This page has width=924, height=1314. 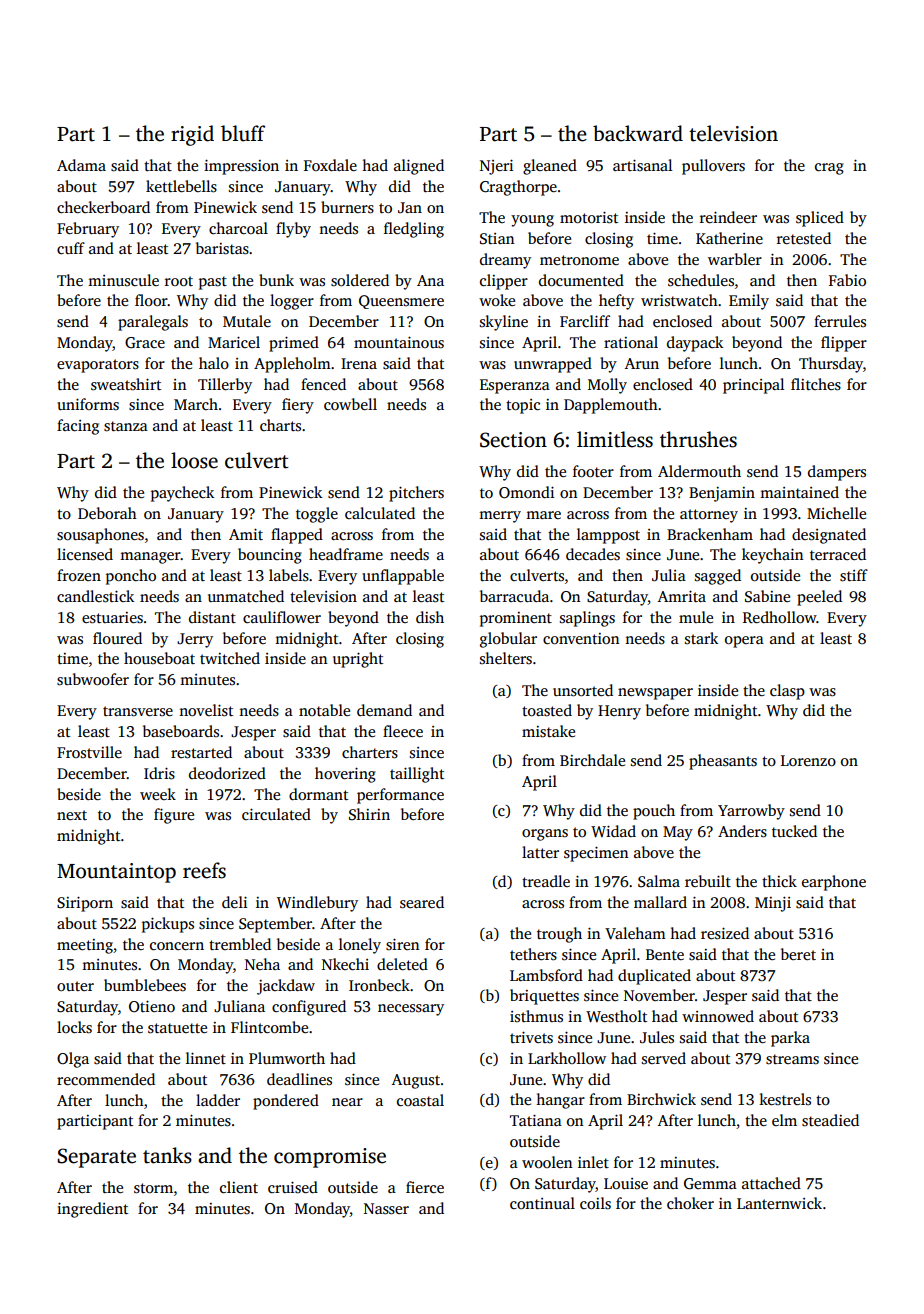 I want to click on aligned, so click(x=419, y=167).
